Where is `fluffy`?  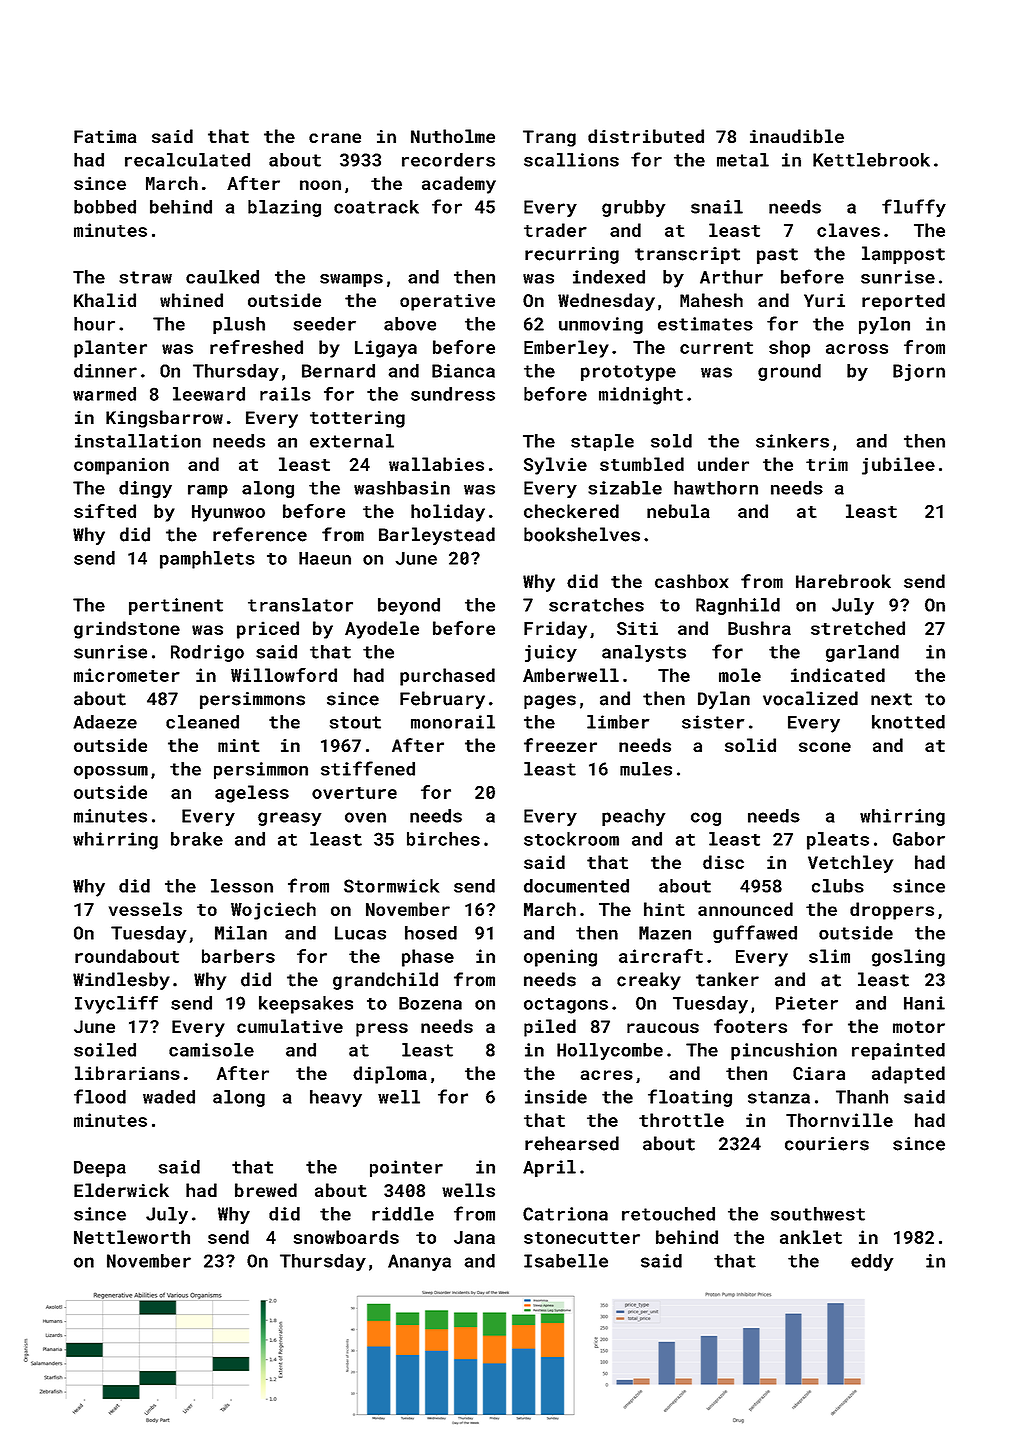
fluffy is located at coordinates (914, 208).
